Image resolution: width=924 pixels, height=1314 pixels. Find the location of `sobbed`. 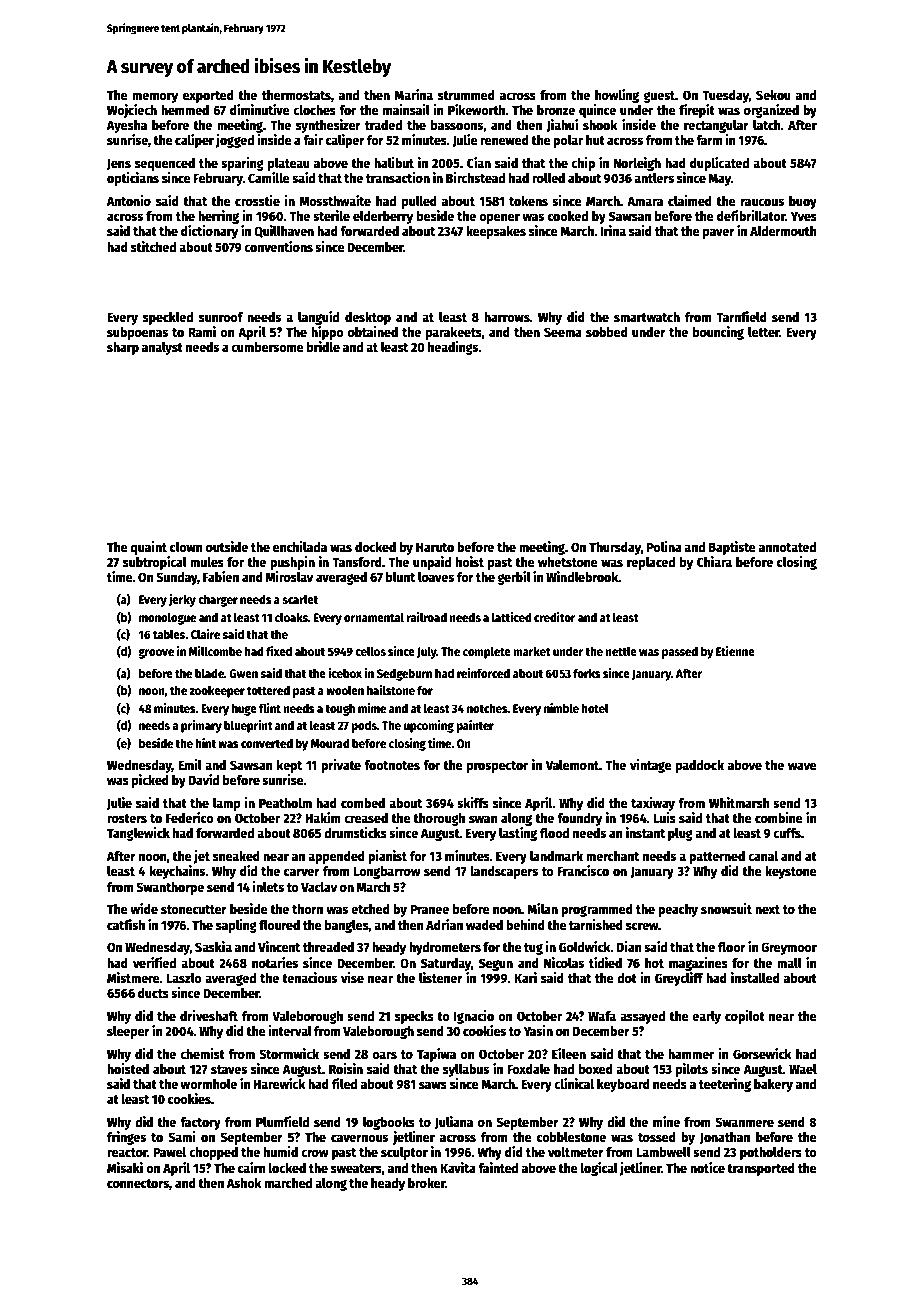

sobbed is located at coordinates (607, 332).
